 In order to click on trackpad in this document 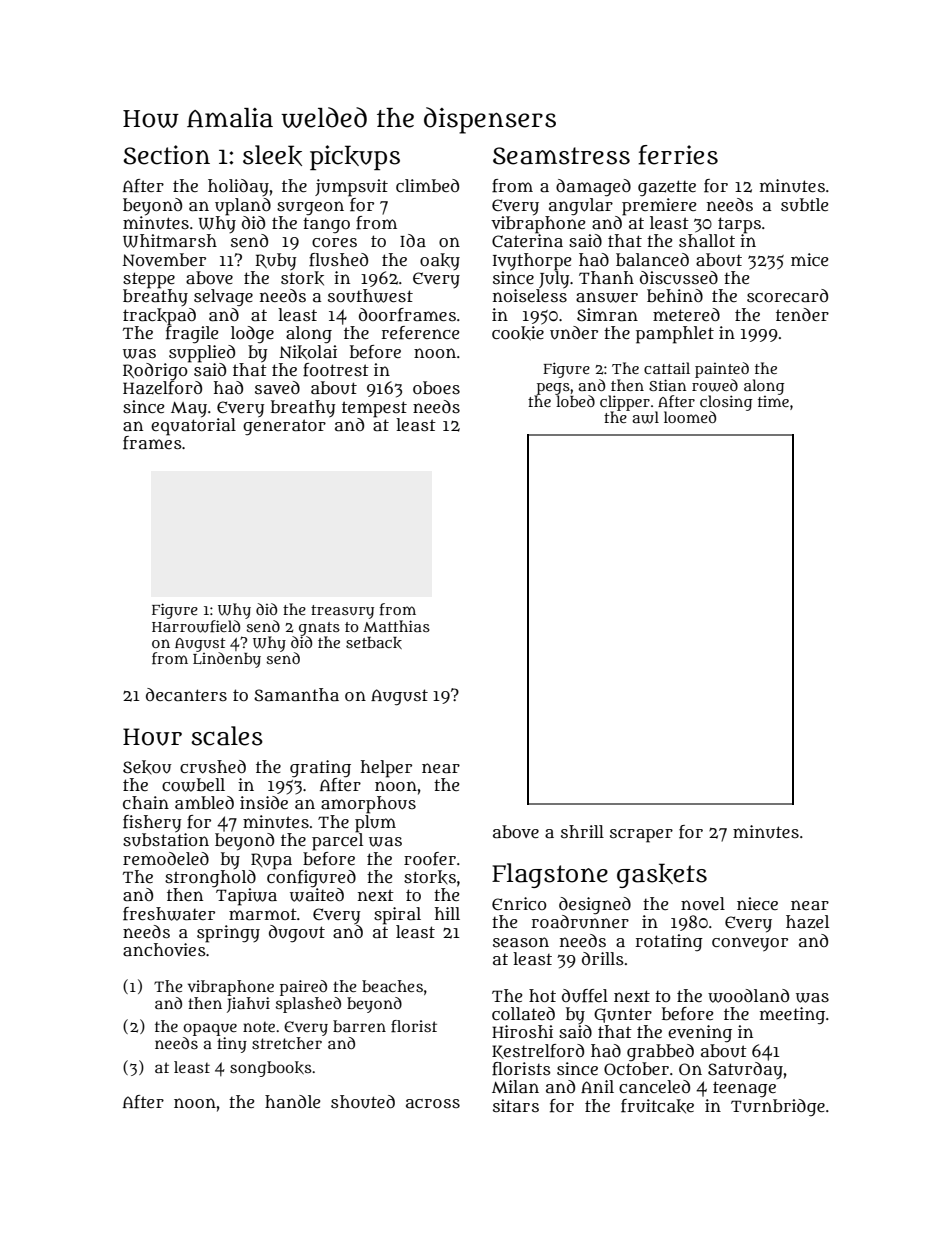, I will do `click(159, 316)`.
